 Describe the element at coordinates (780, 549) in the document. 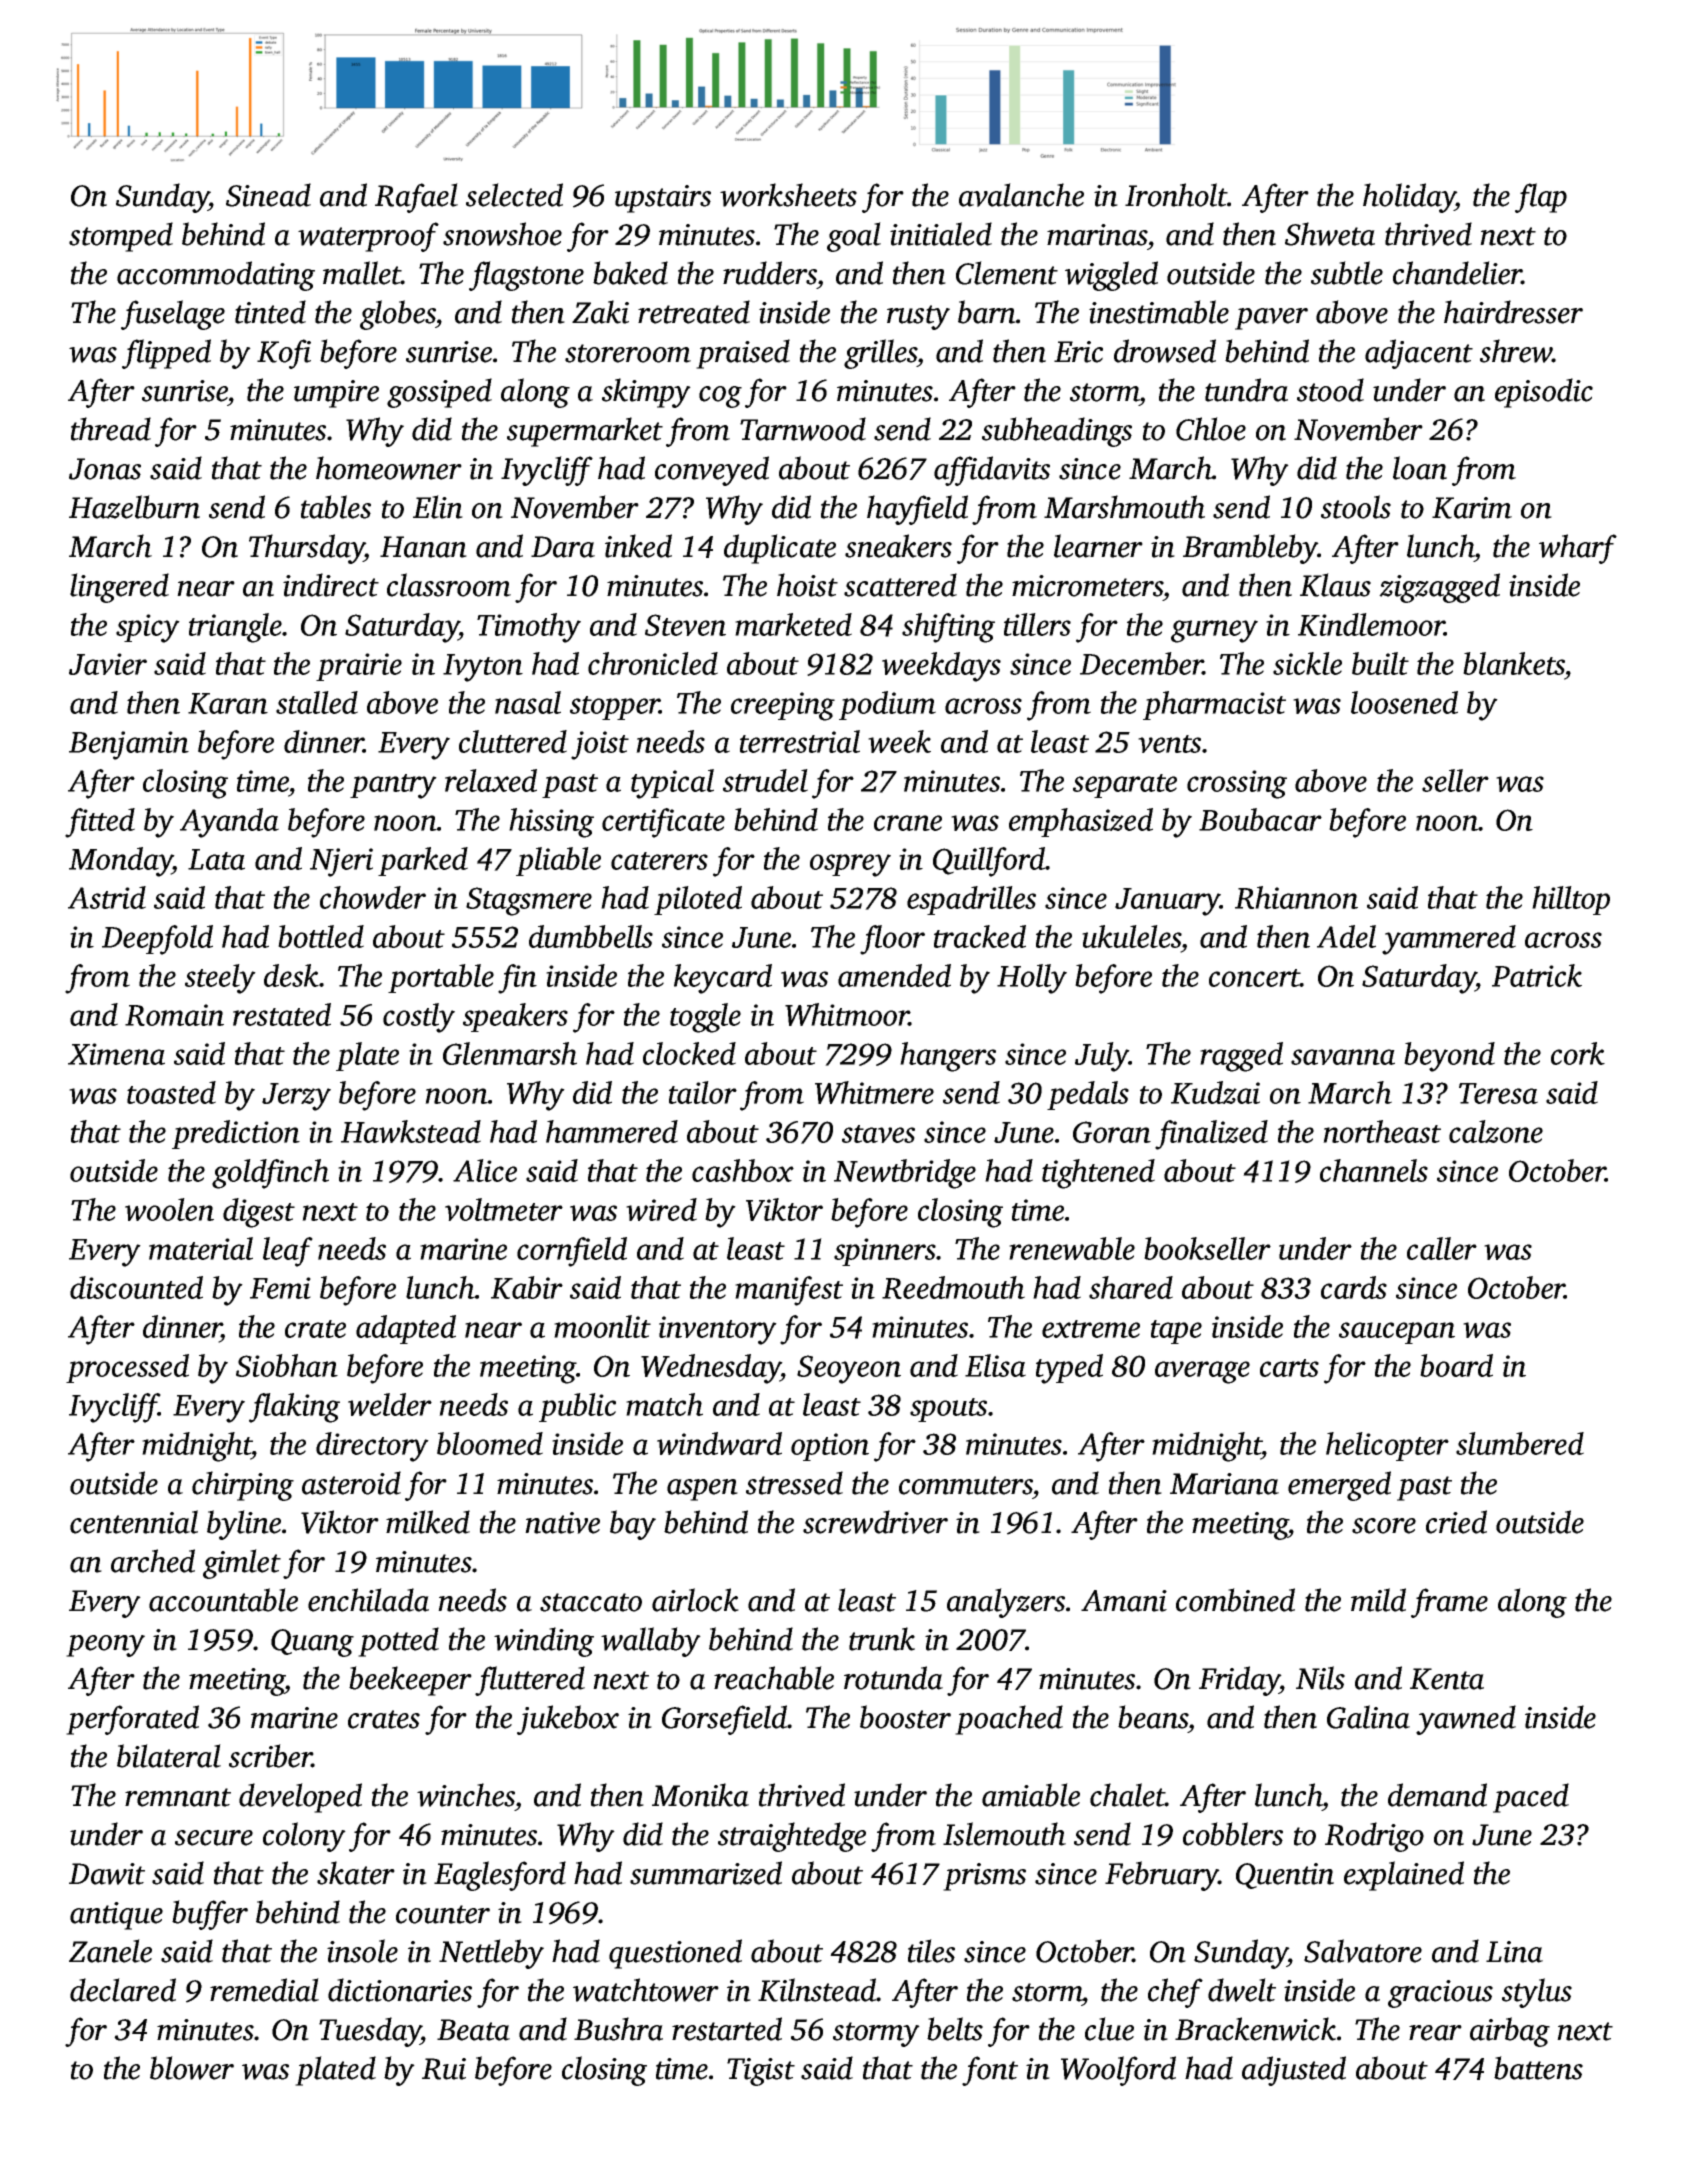

I see `duplicate` at that location.
